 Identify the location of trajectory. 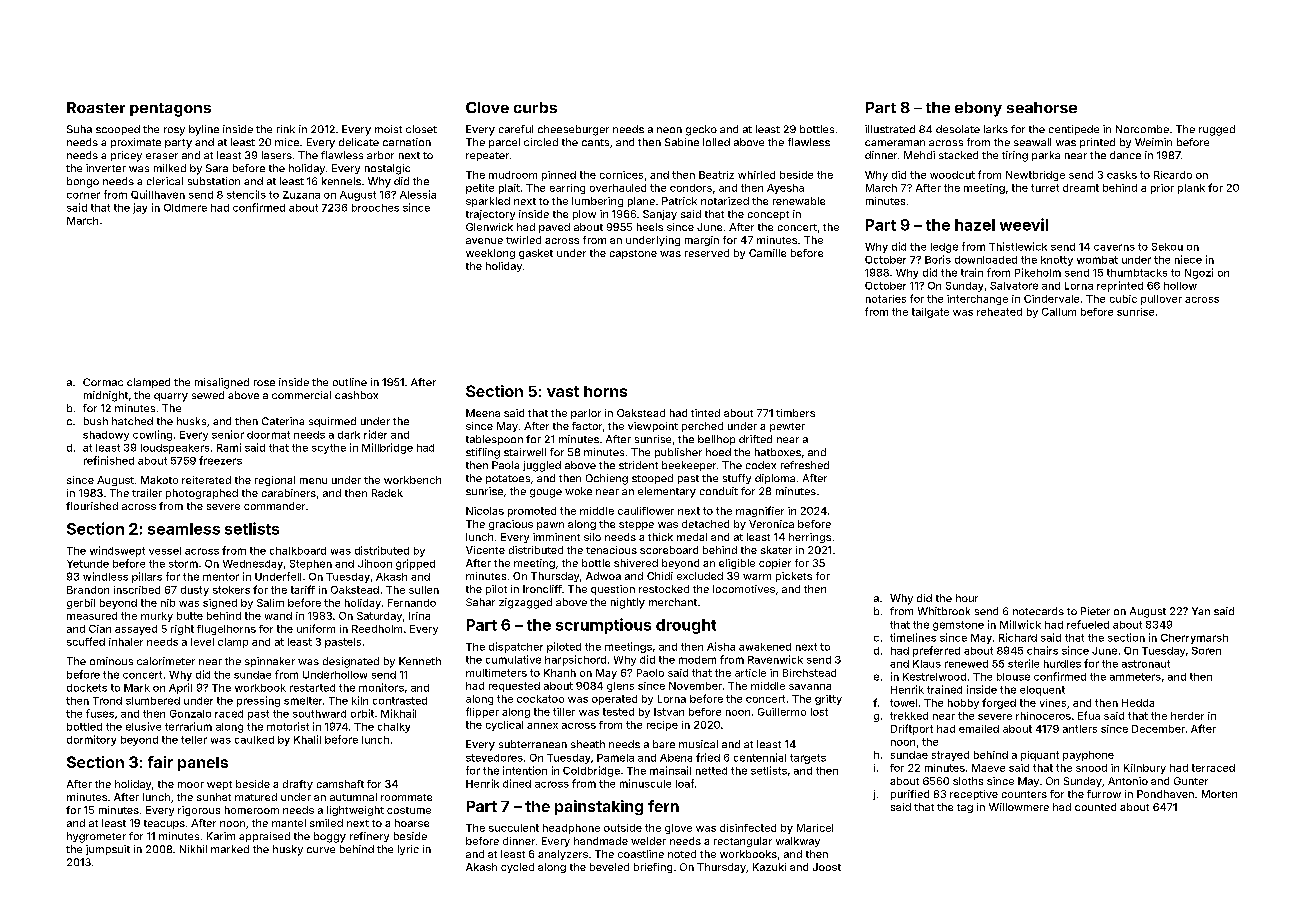
(490, 215).
